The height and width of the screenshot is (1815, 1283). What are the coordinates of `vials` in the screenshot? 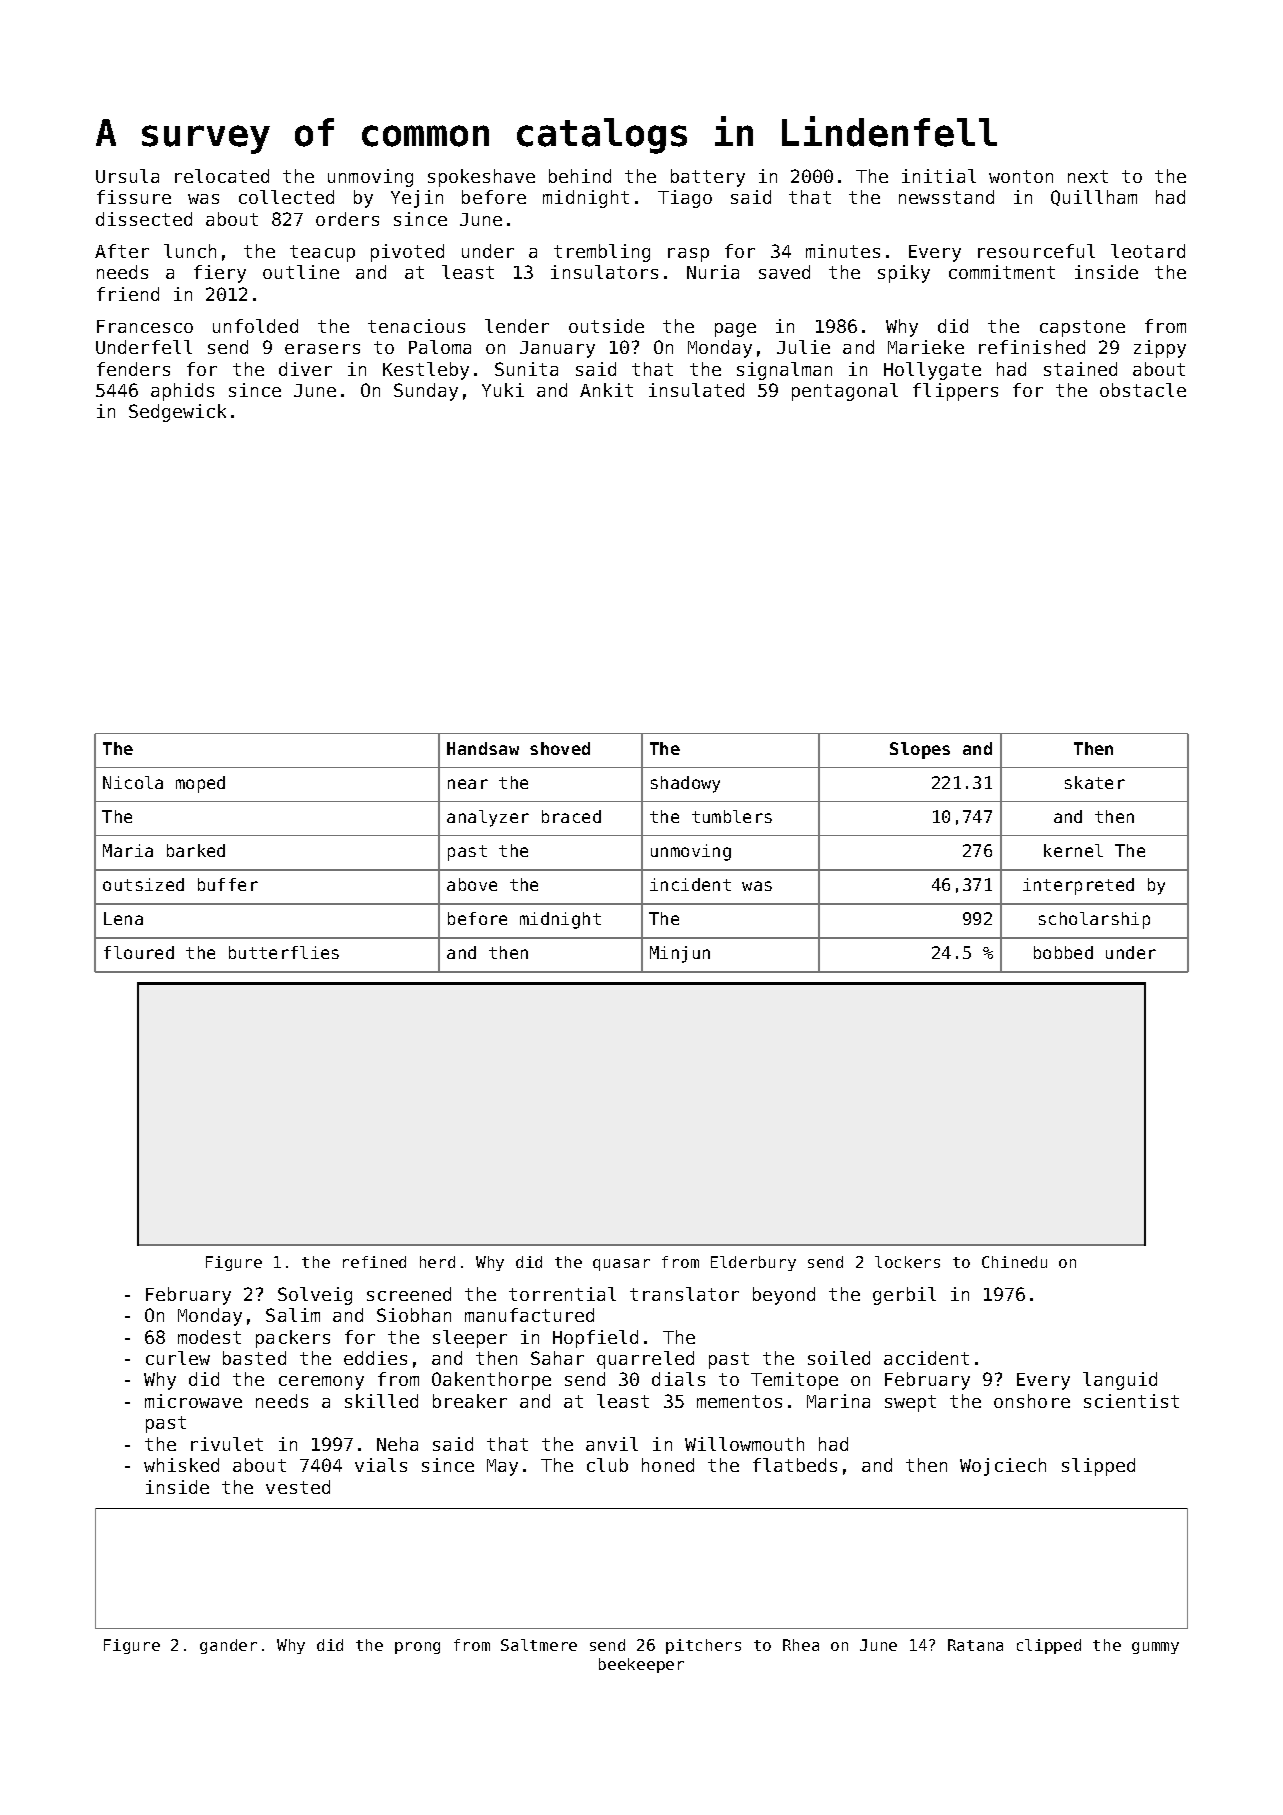 It's located at (381, 1465).
